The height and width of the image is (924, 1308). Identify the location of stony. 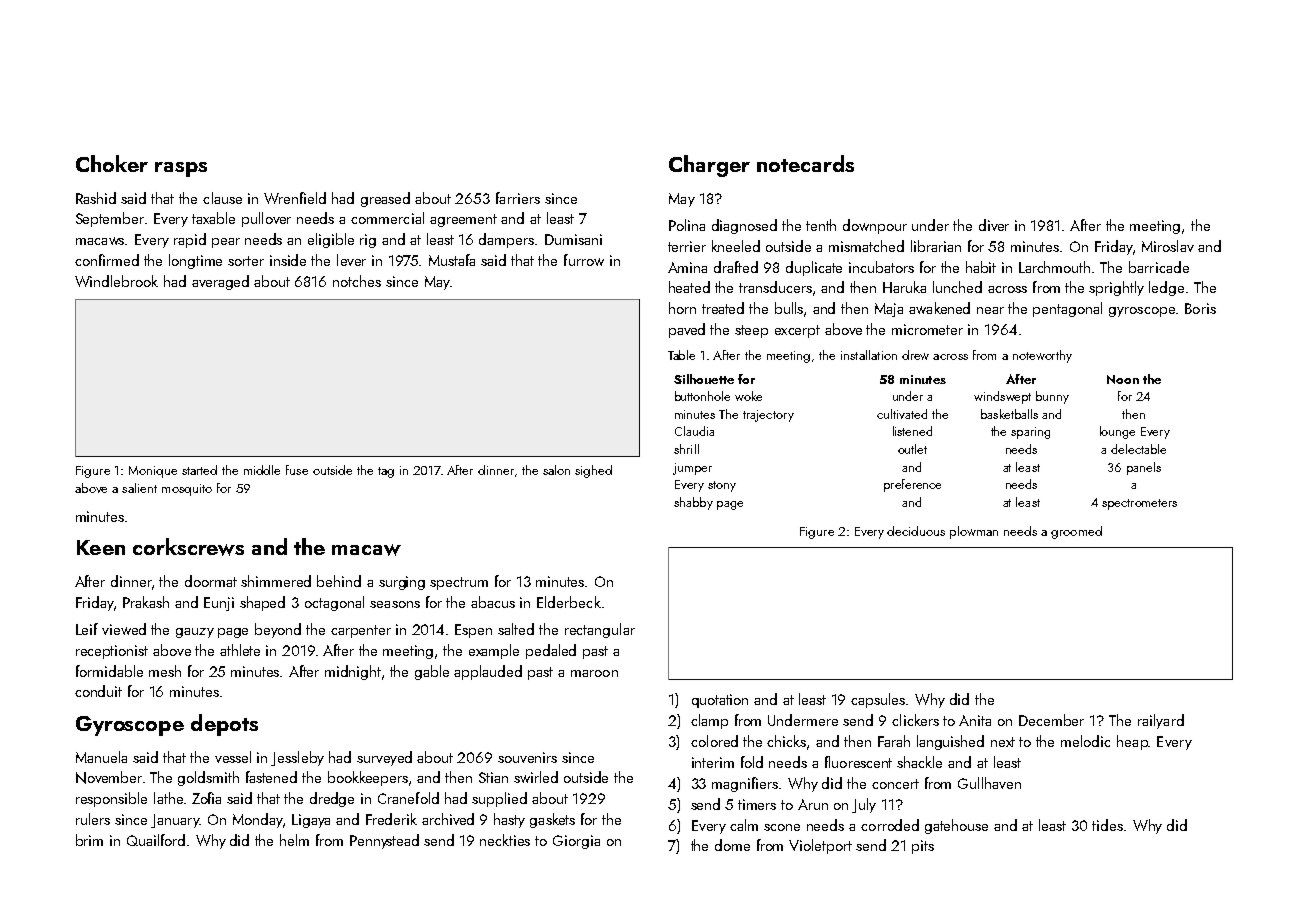
(722, 486).
